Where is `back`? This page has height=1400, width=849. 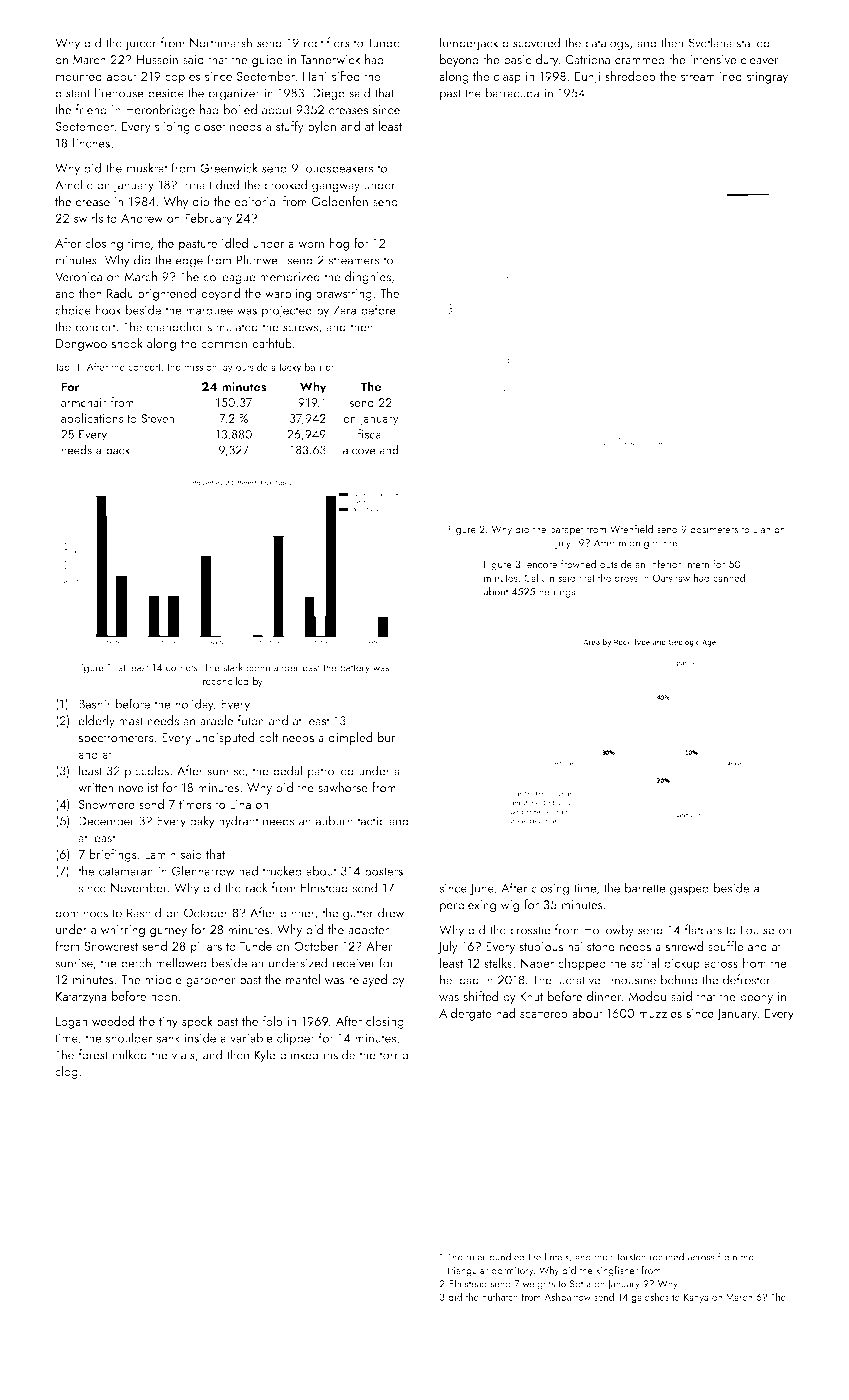 back is located at coordinates (118, 449).
